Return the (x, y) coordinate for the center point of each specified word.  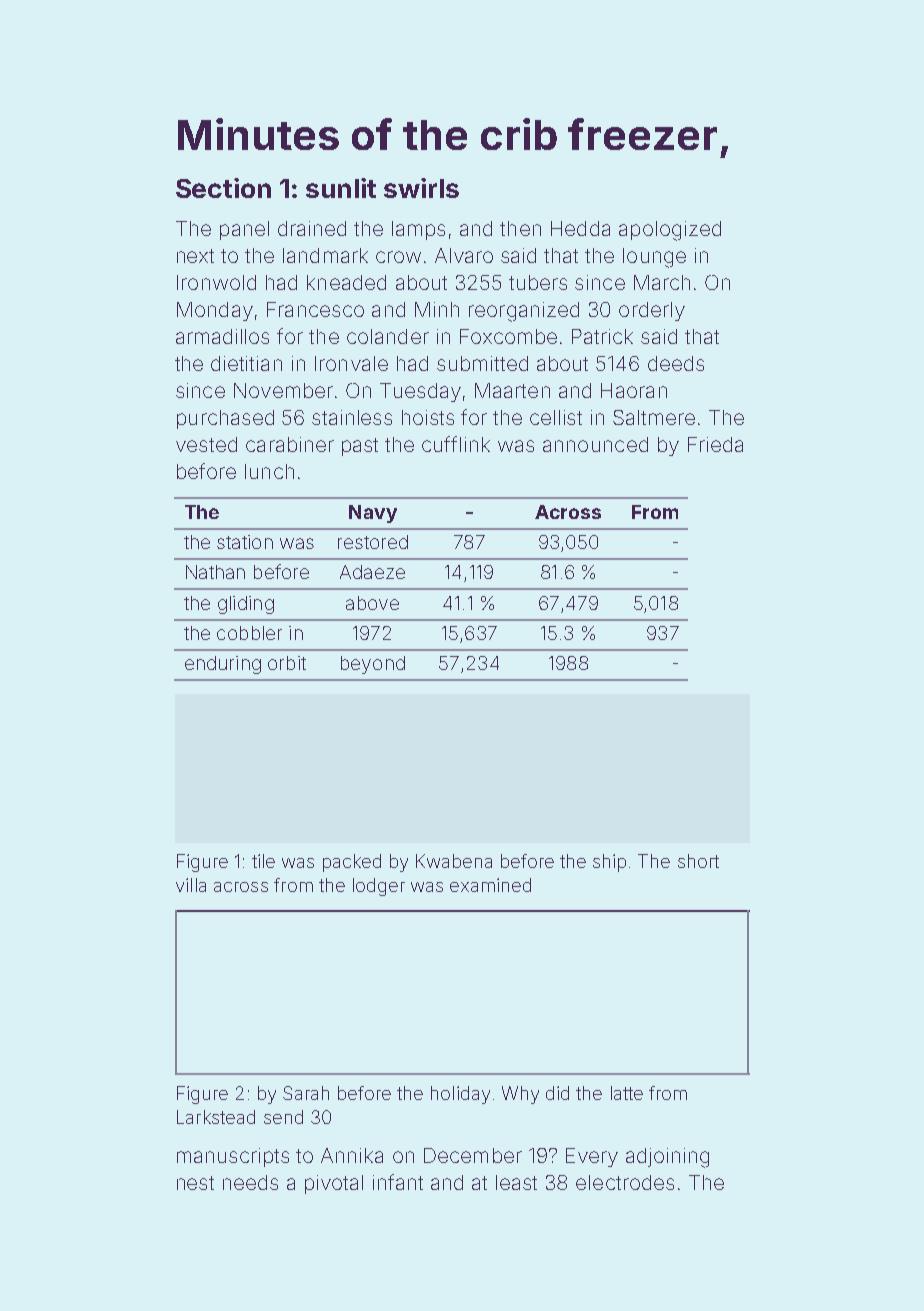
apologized (670, 231)
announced (595, 444)
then (520, 228)
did (557, 1093)
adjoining (667, 1158)
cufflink (456, 444)
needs (250, 1182)
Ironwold (216, 282)
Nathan (215, 572)
